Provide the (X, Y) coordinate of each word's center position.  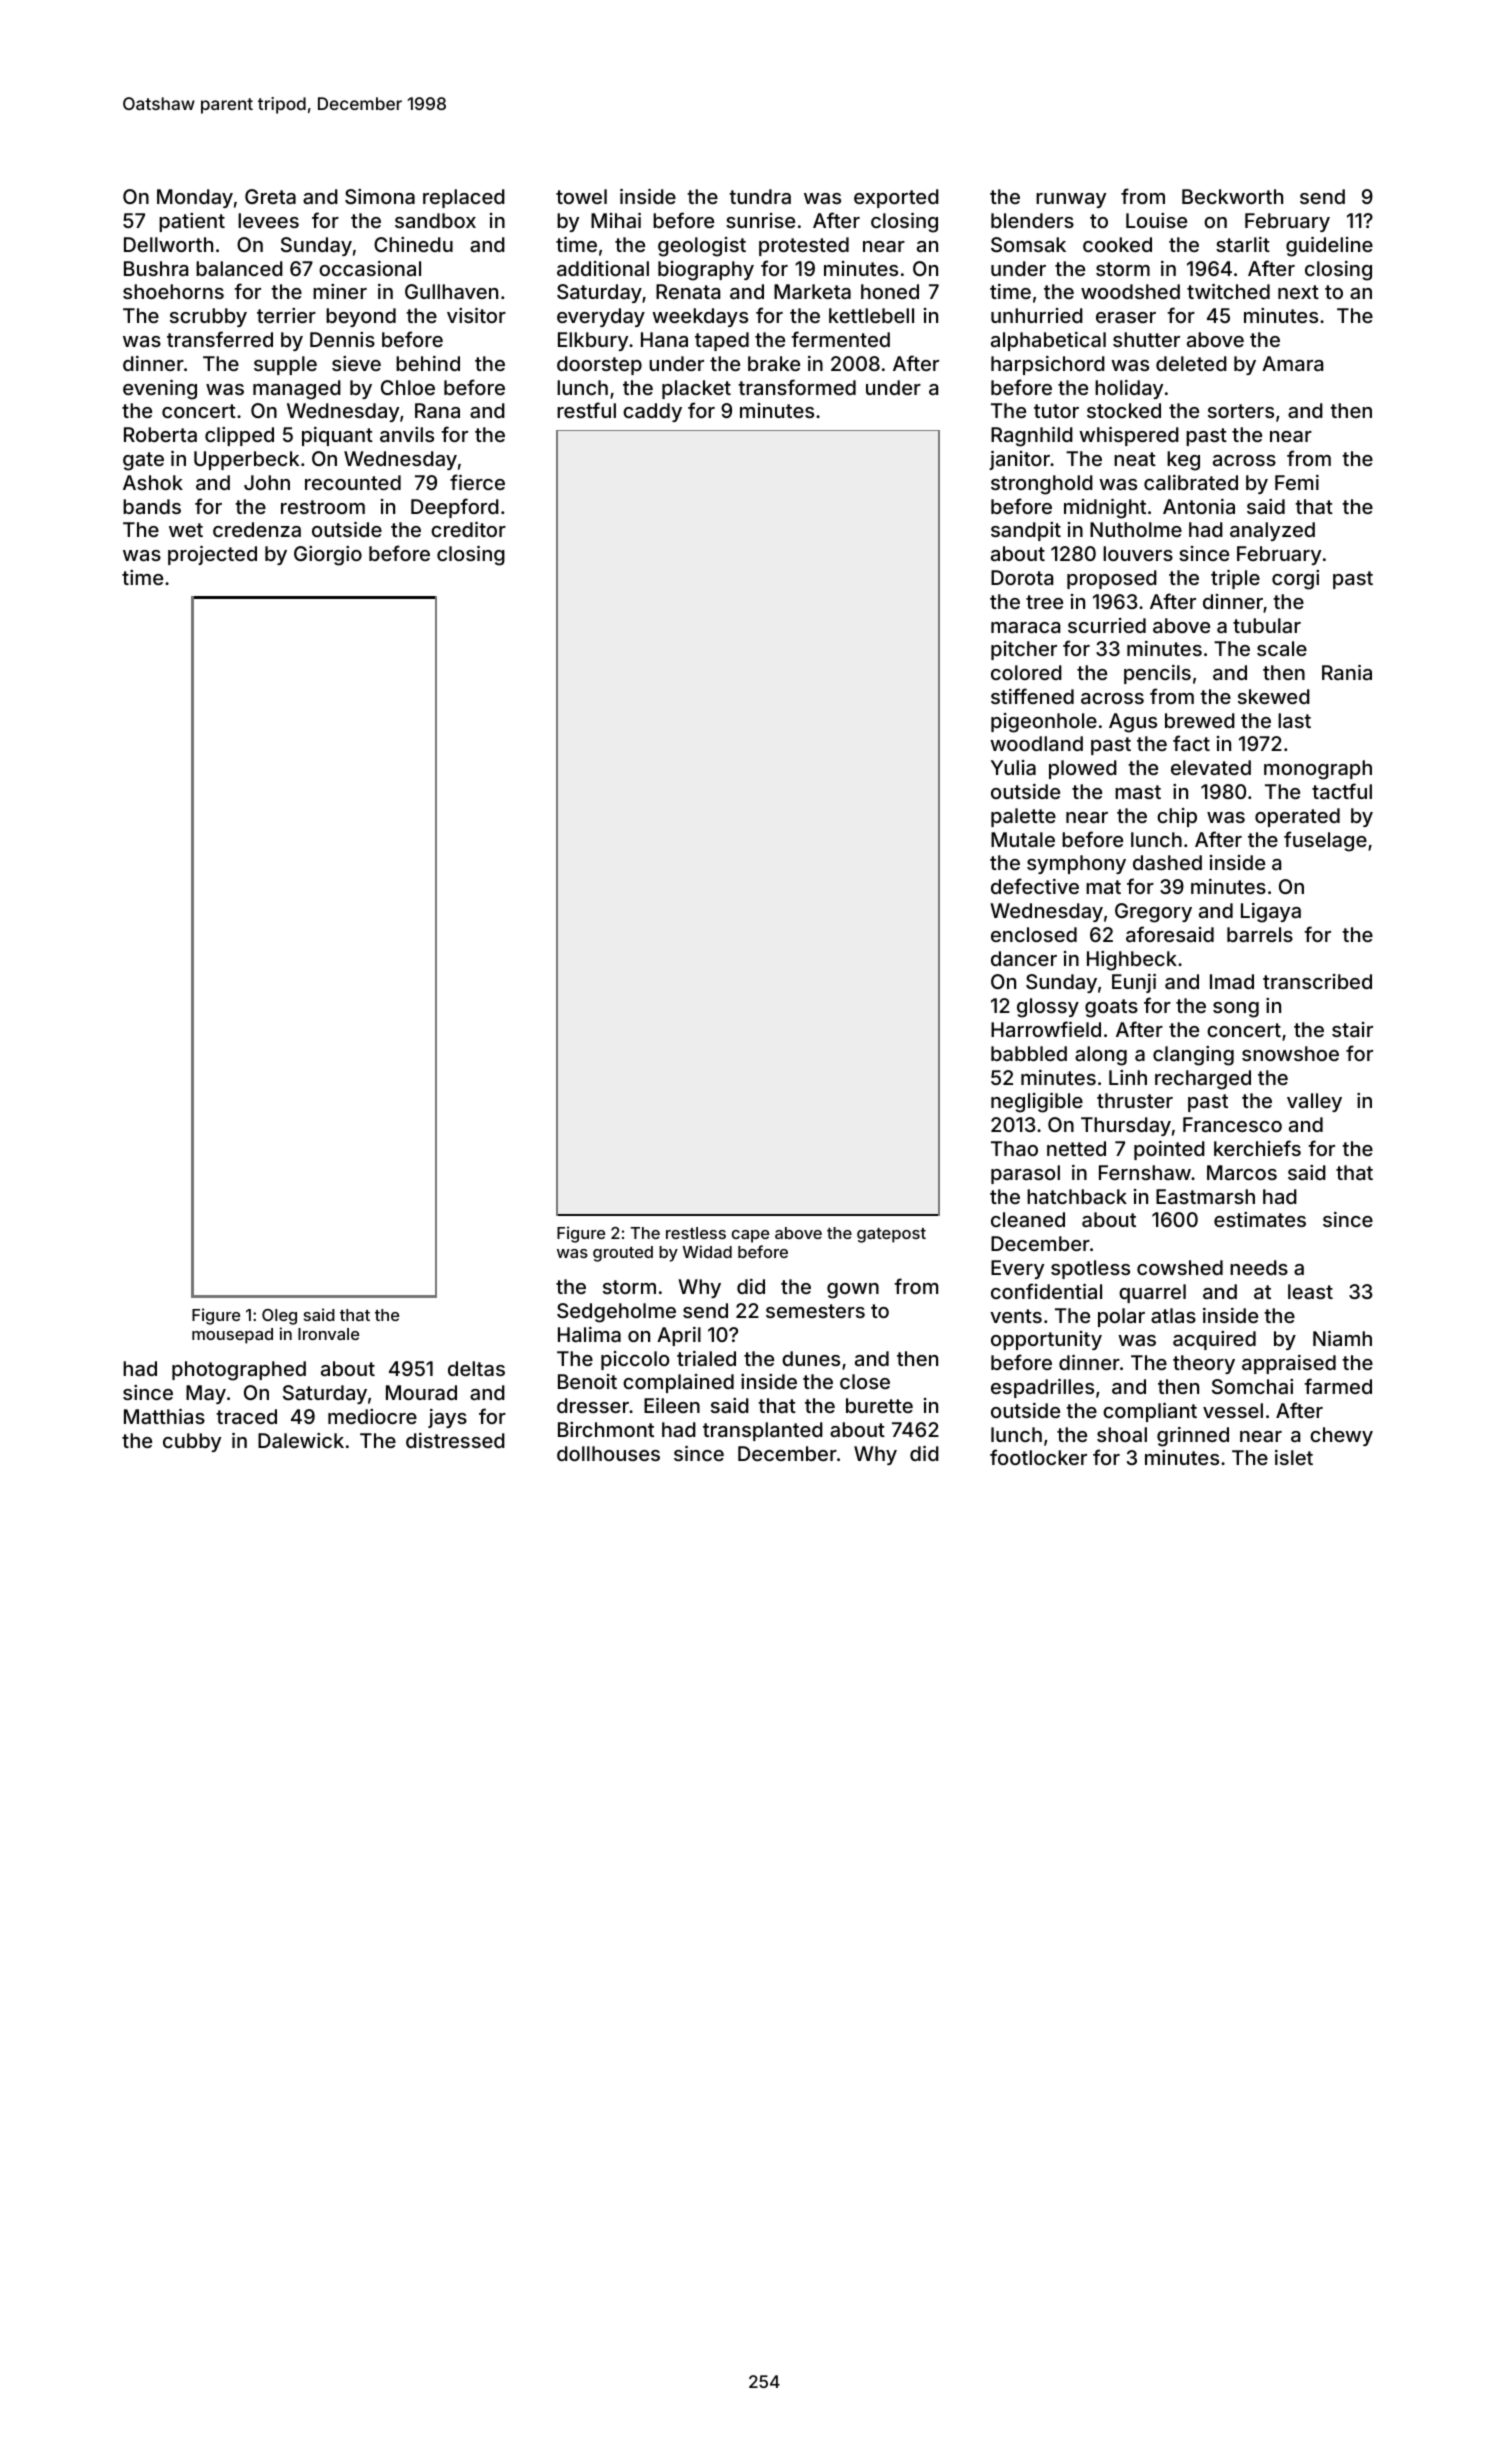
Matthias (164, 1416)
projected (212, 555)
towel (581, 196)
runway (1071, 200)
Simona (380, 196)
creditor (468, 529)
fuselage (1325, 841)
